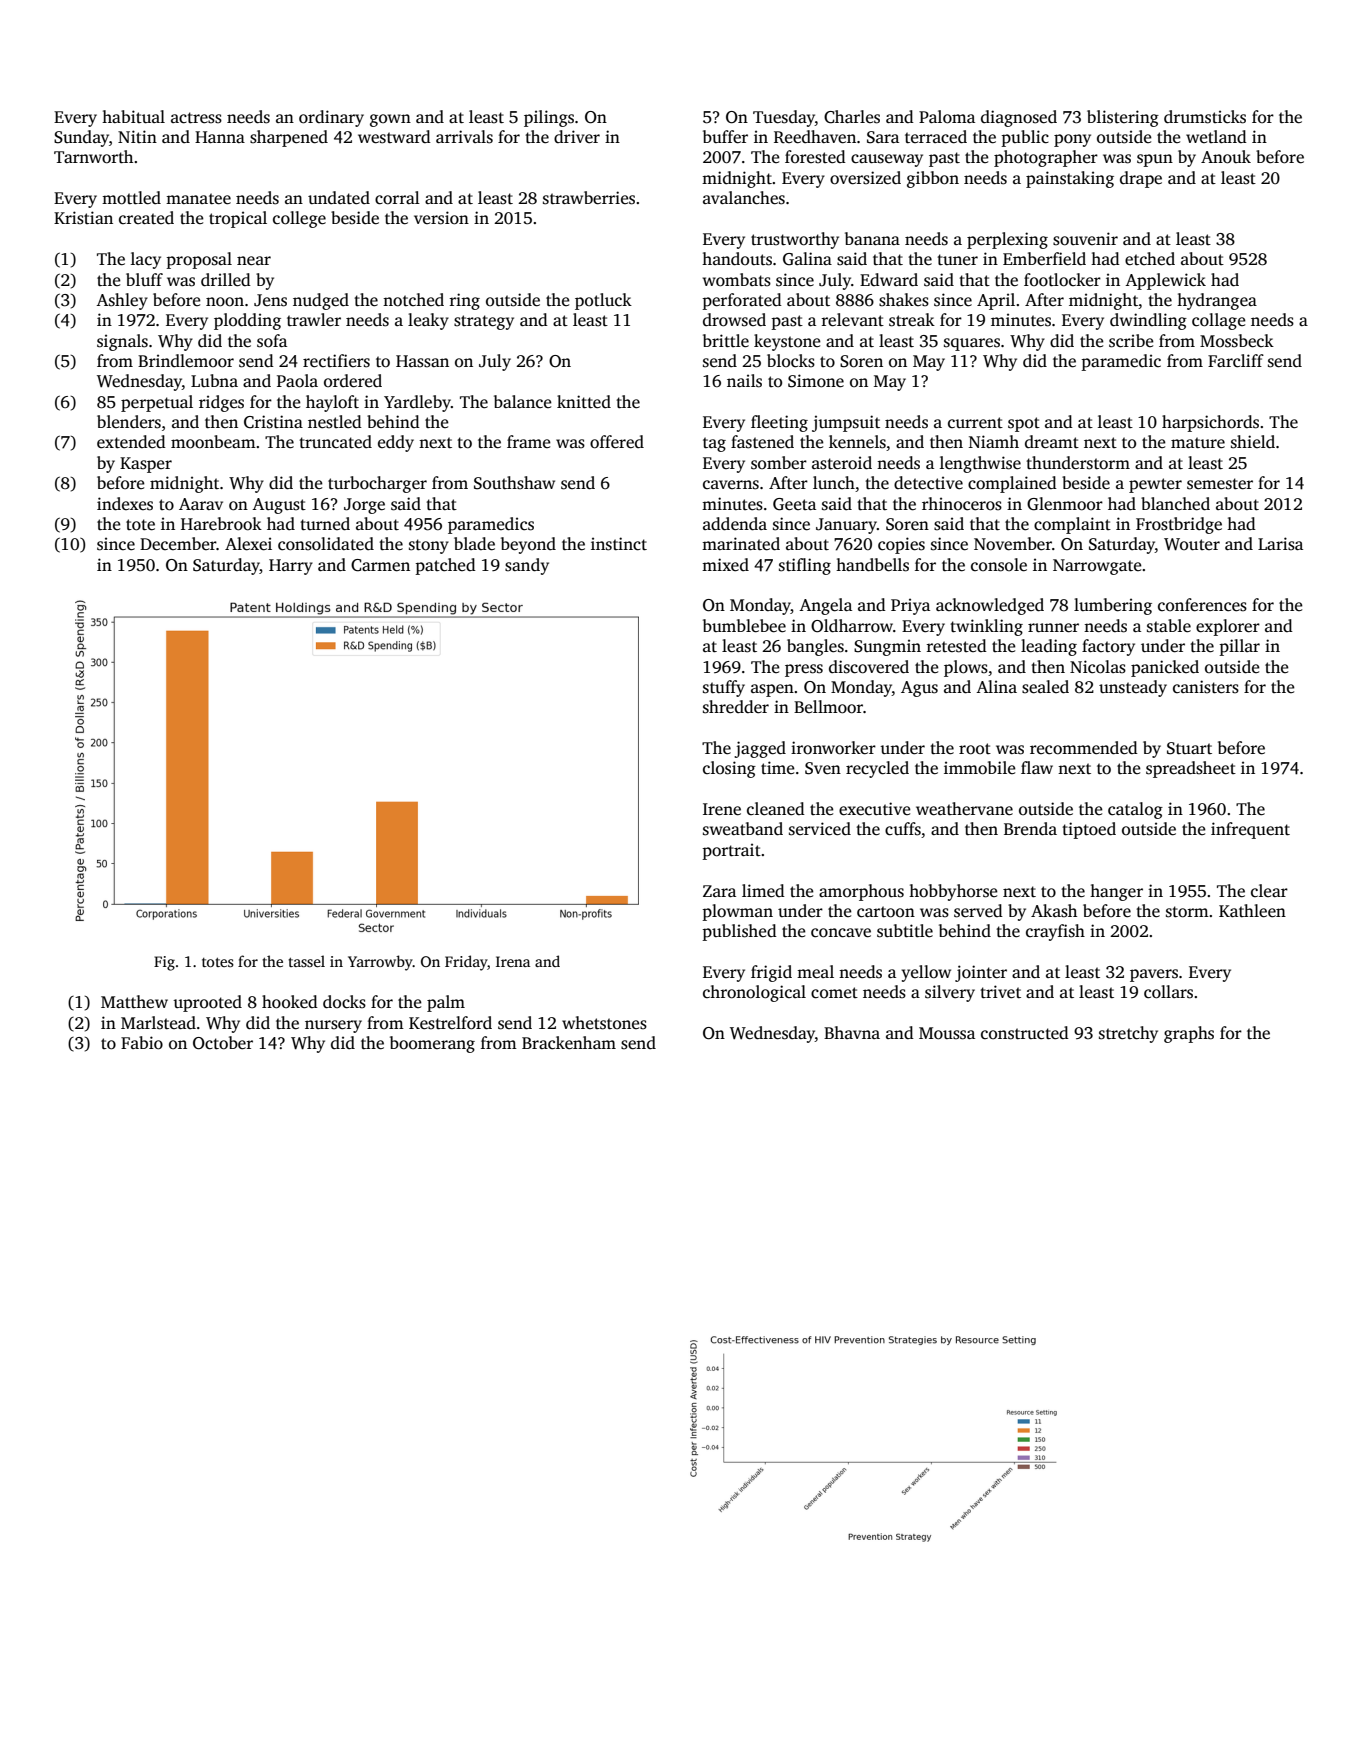  What do you see at coordinates (142, 1043) in the image?
I see `Fabio` at bounding box center [142, 1043].
